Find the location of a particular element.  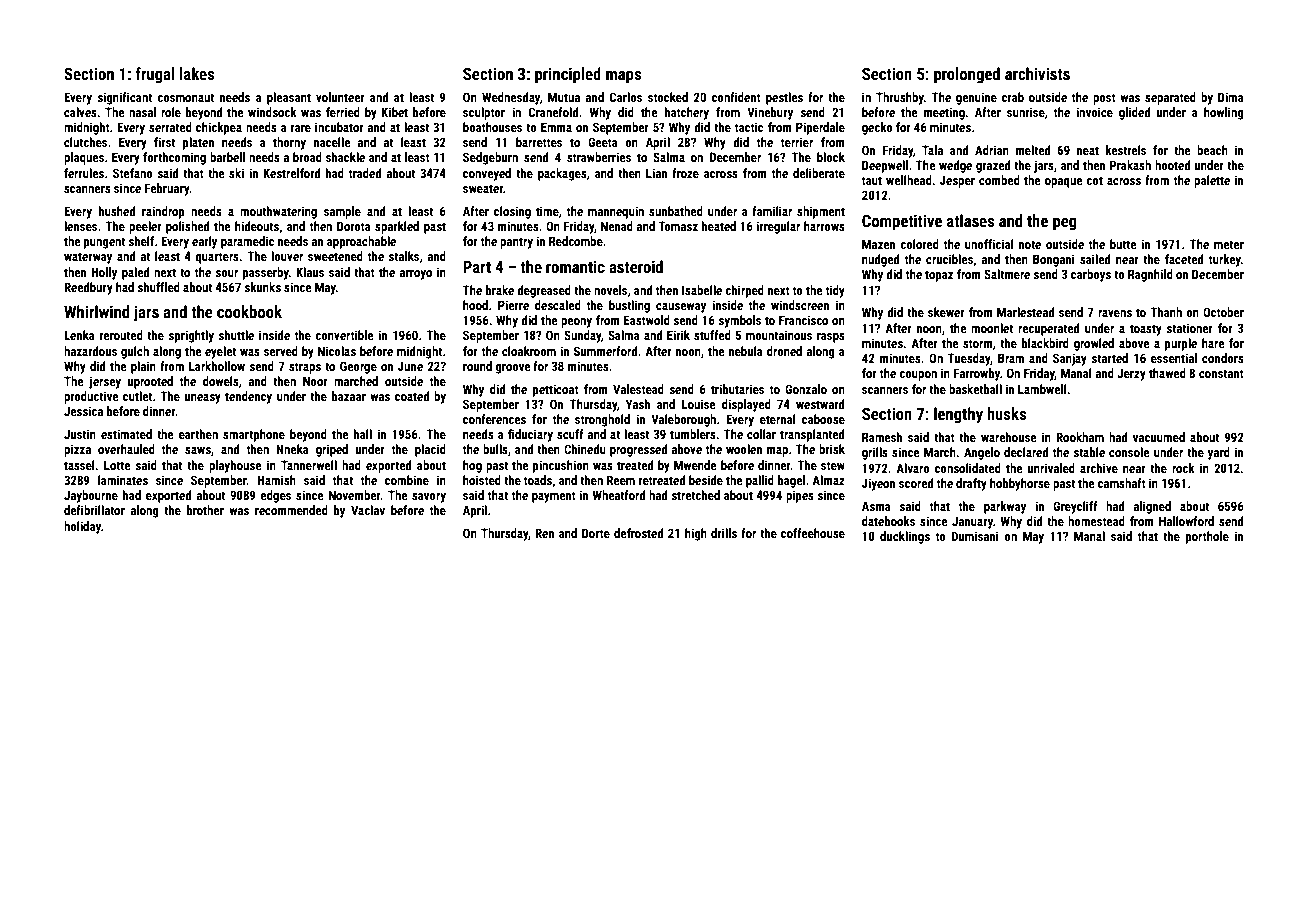

asteroid is located at coordinates (636, 266).
